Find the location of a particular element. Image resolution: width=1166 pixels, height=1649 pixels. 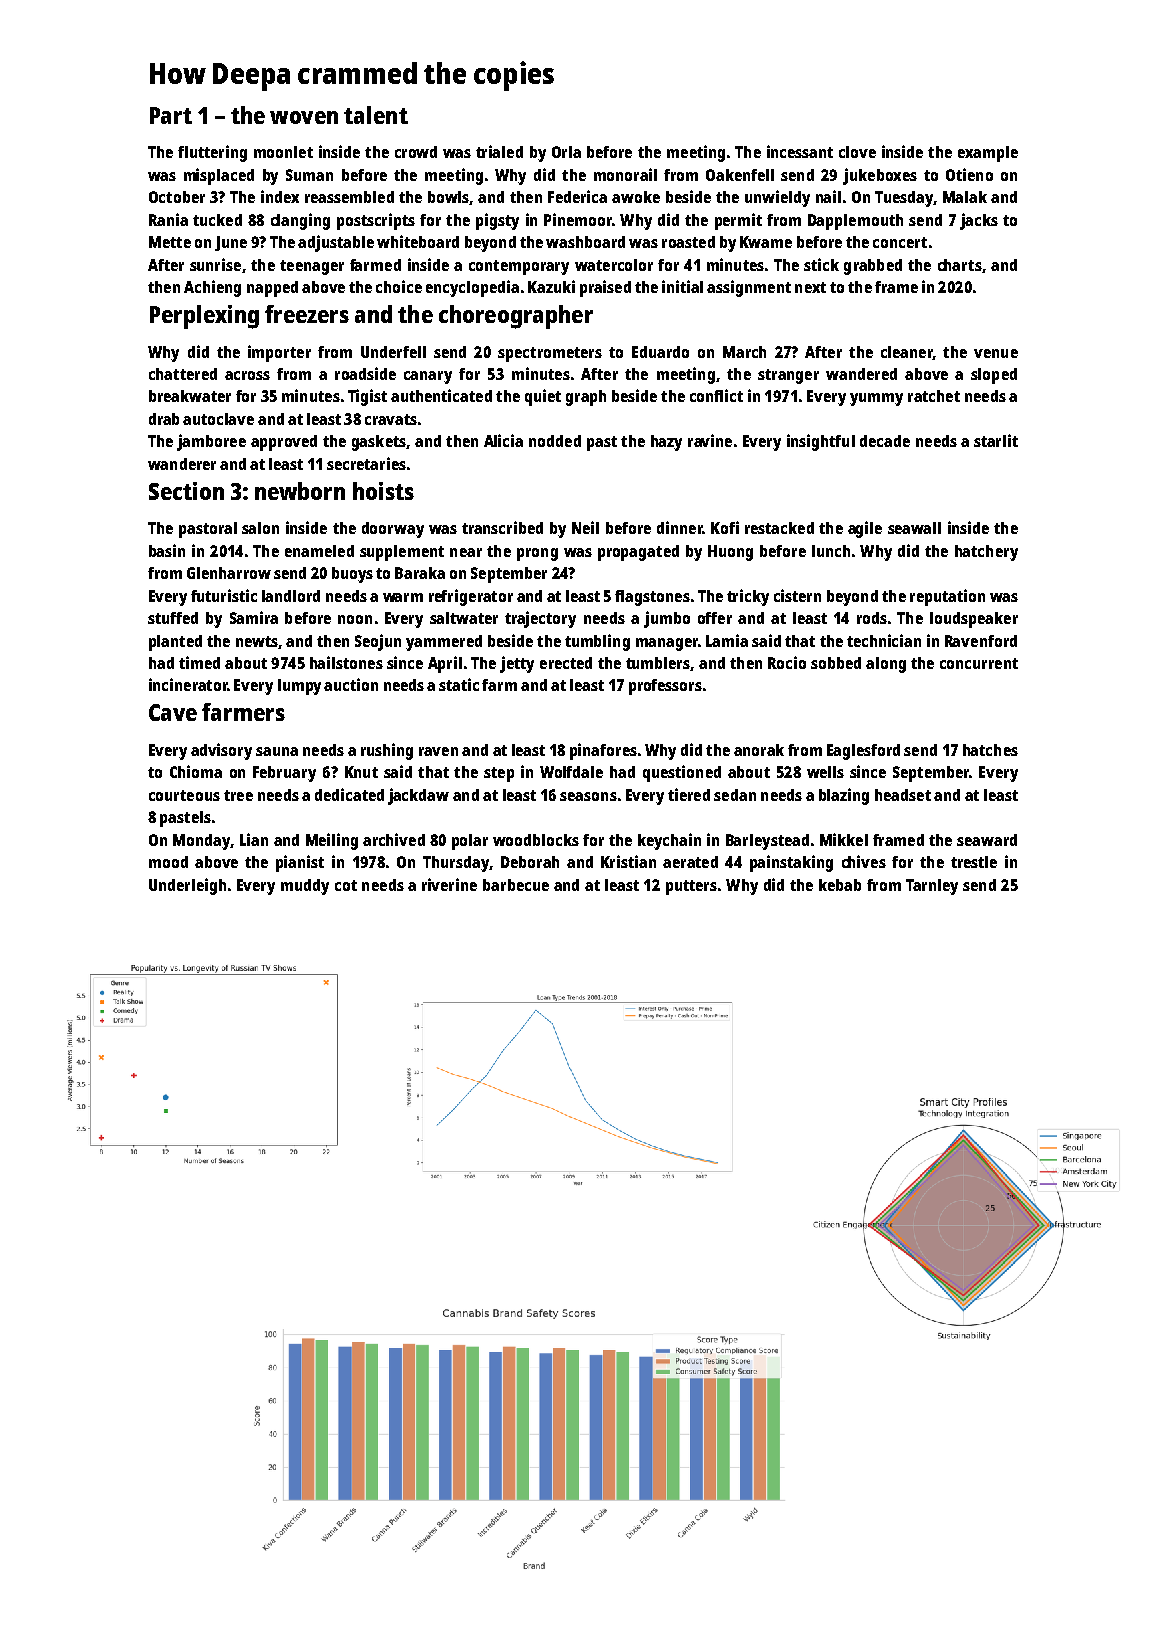

insightful is located at coordinates (821, 442).
